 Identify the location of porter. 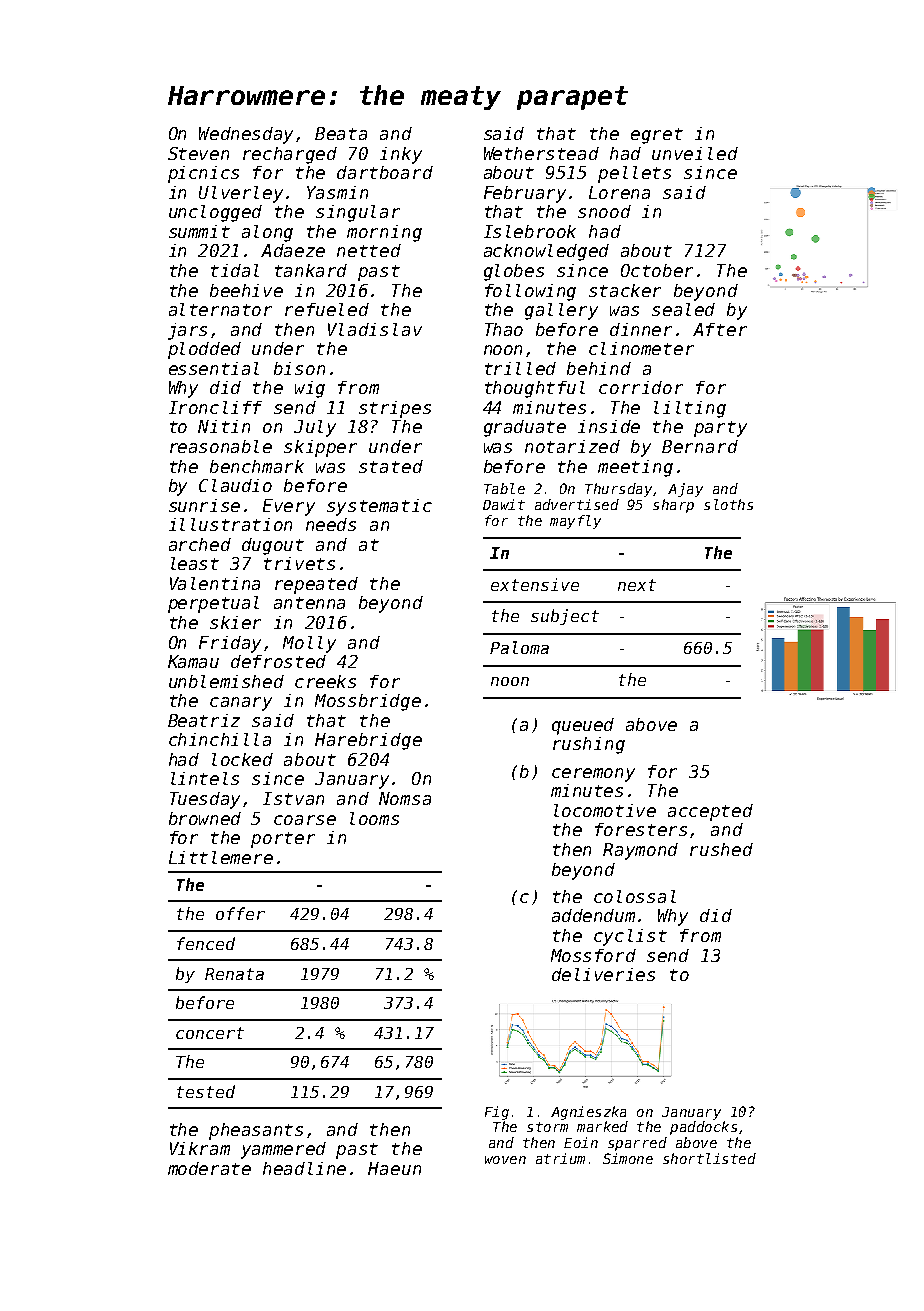
(283, 840).
